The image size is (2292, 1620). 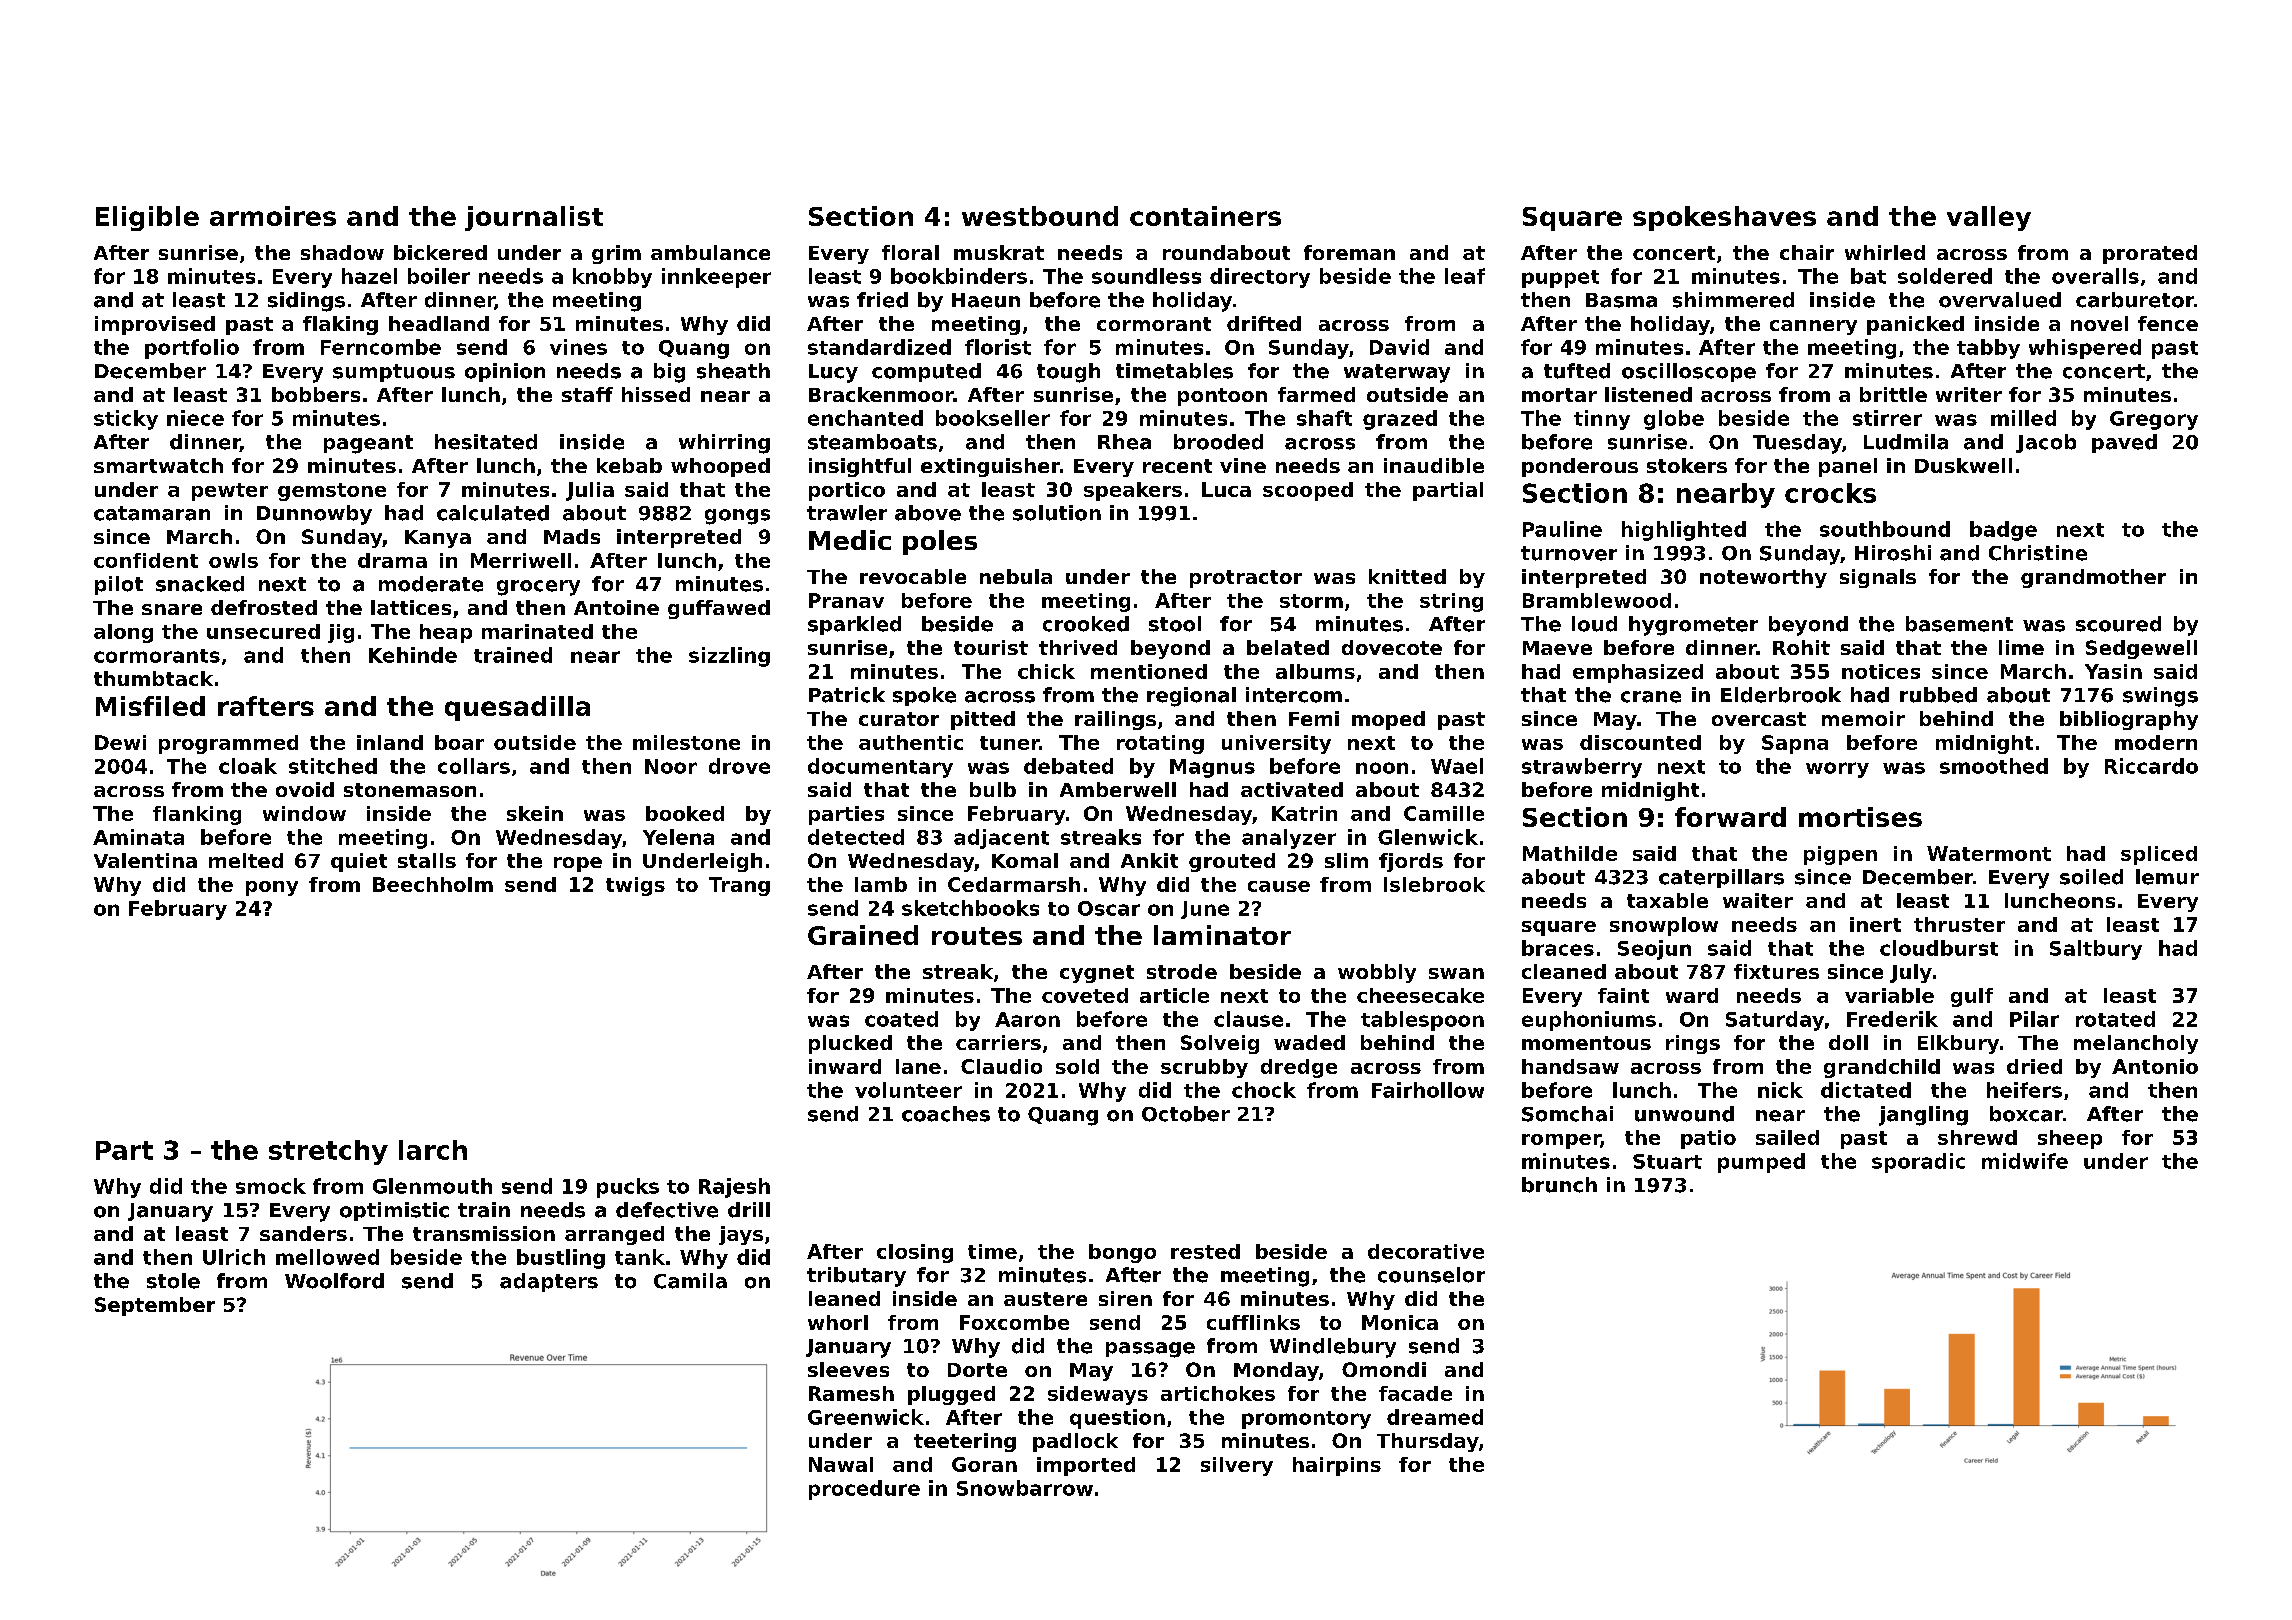 I want to click on discounted, so click(x=1640, y=742).
